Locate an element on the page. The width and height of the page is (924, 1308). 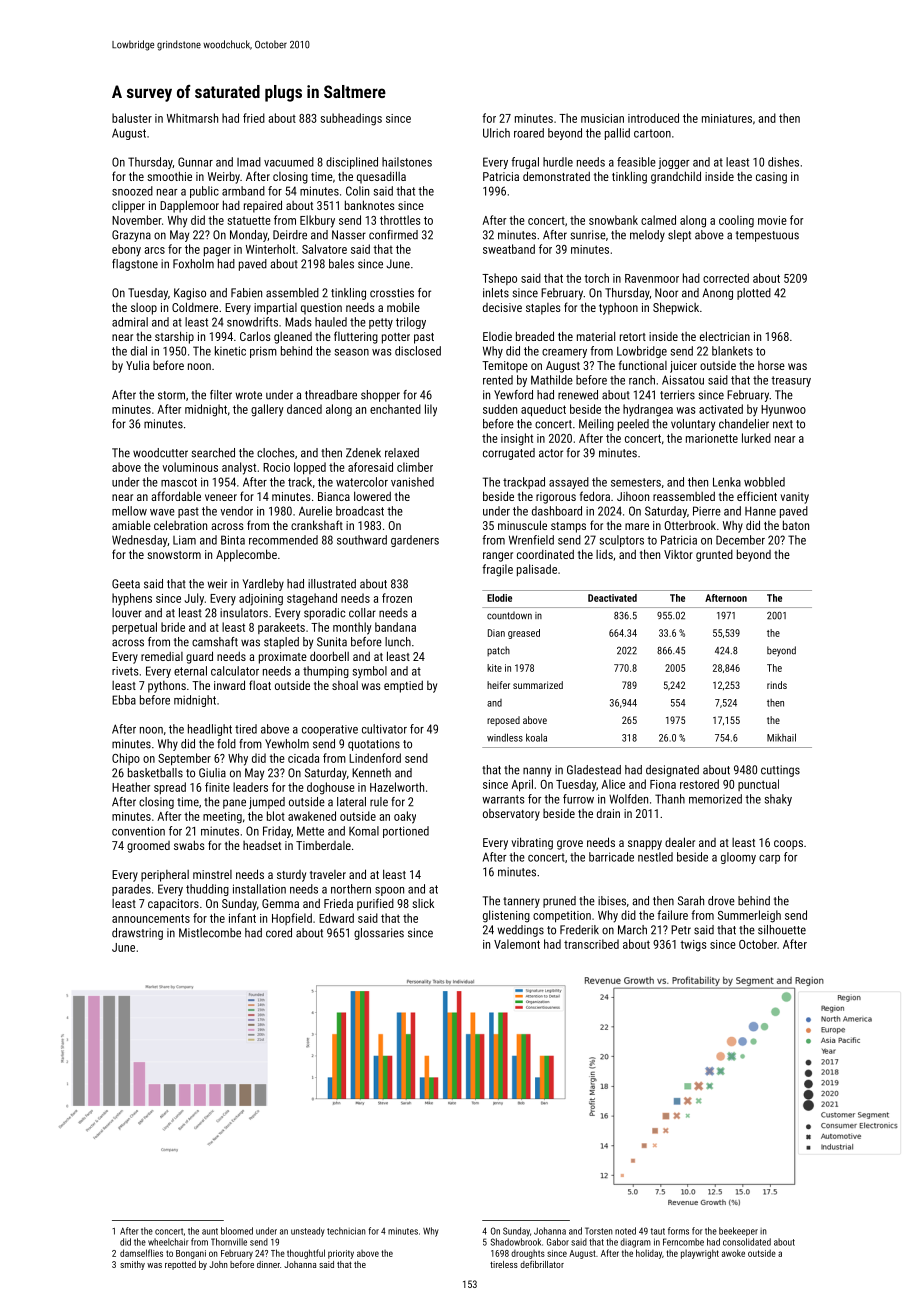
smithy is located at coordinates (132, 1265).
